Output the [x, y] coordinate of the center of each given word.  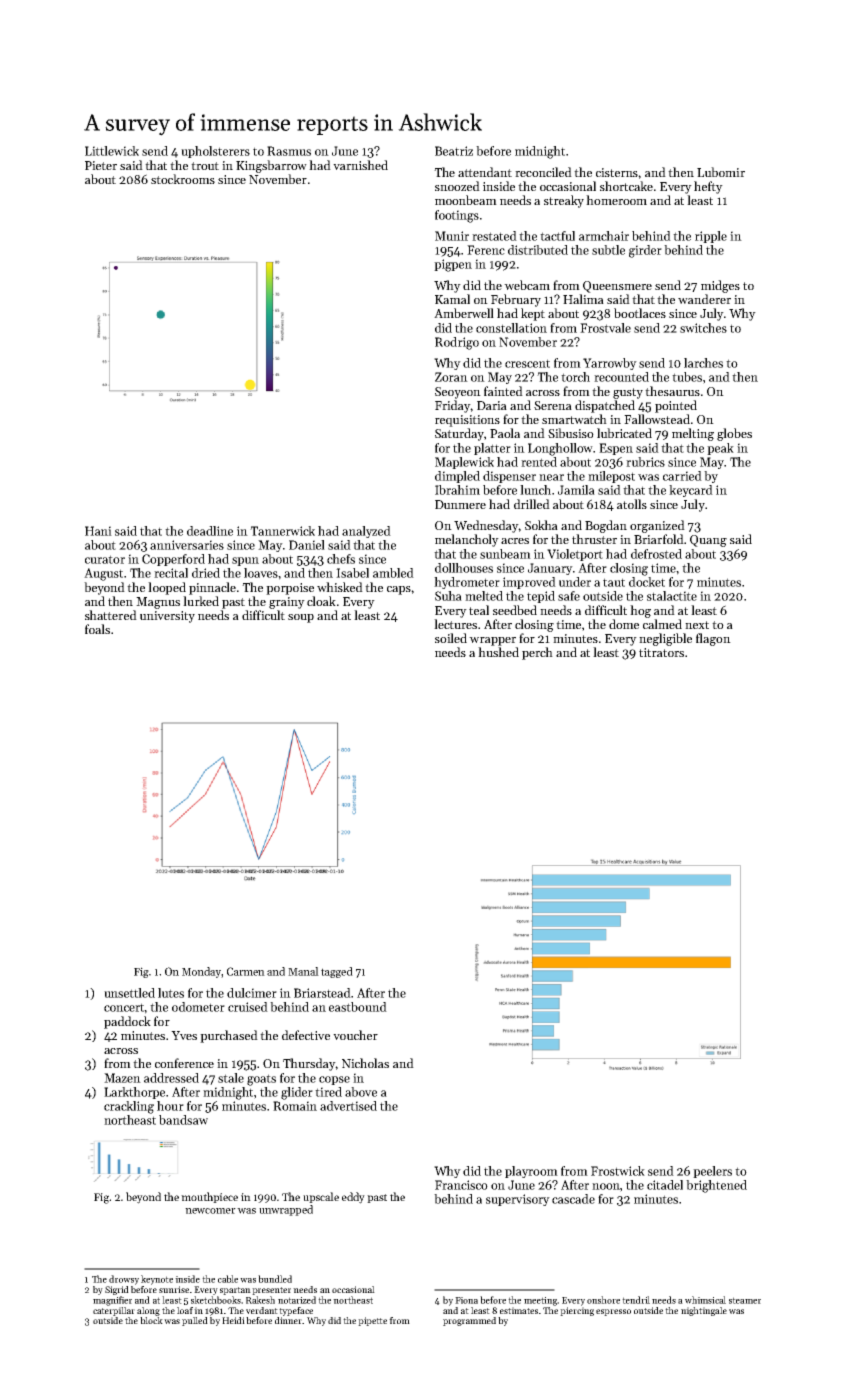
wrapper [492, 641]
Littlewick [112, 151]
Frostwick [618, 1171]
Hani [98, 531]
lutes [171, 993]
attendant [485, 172]
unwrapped [286, 1210]
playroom [531, 1172]
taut [614, 582]
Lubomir [721, 172]
